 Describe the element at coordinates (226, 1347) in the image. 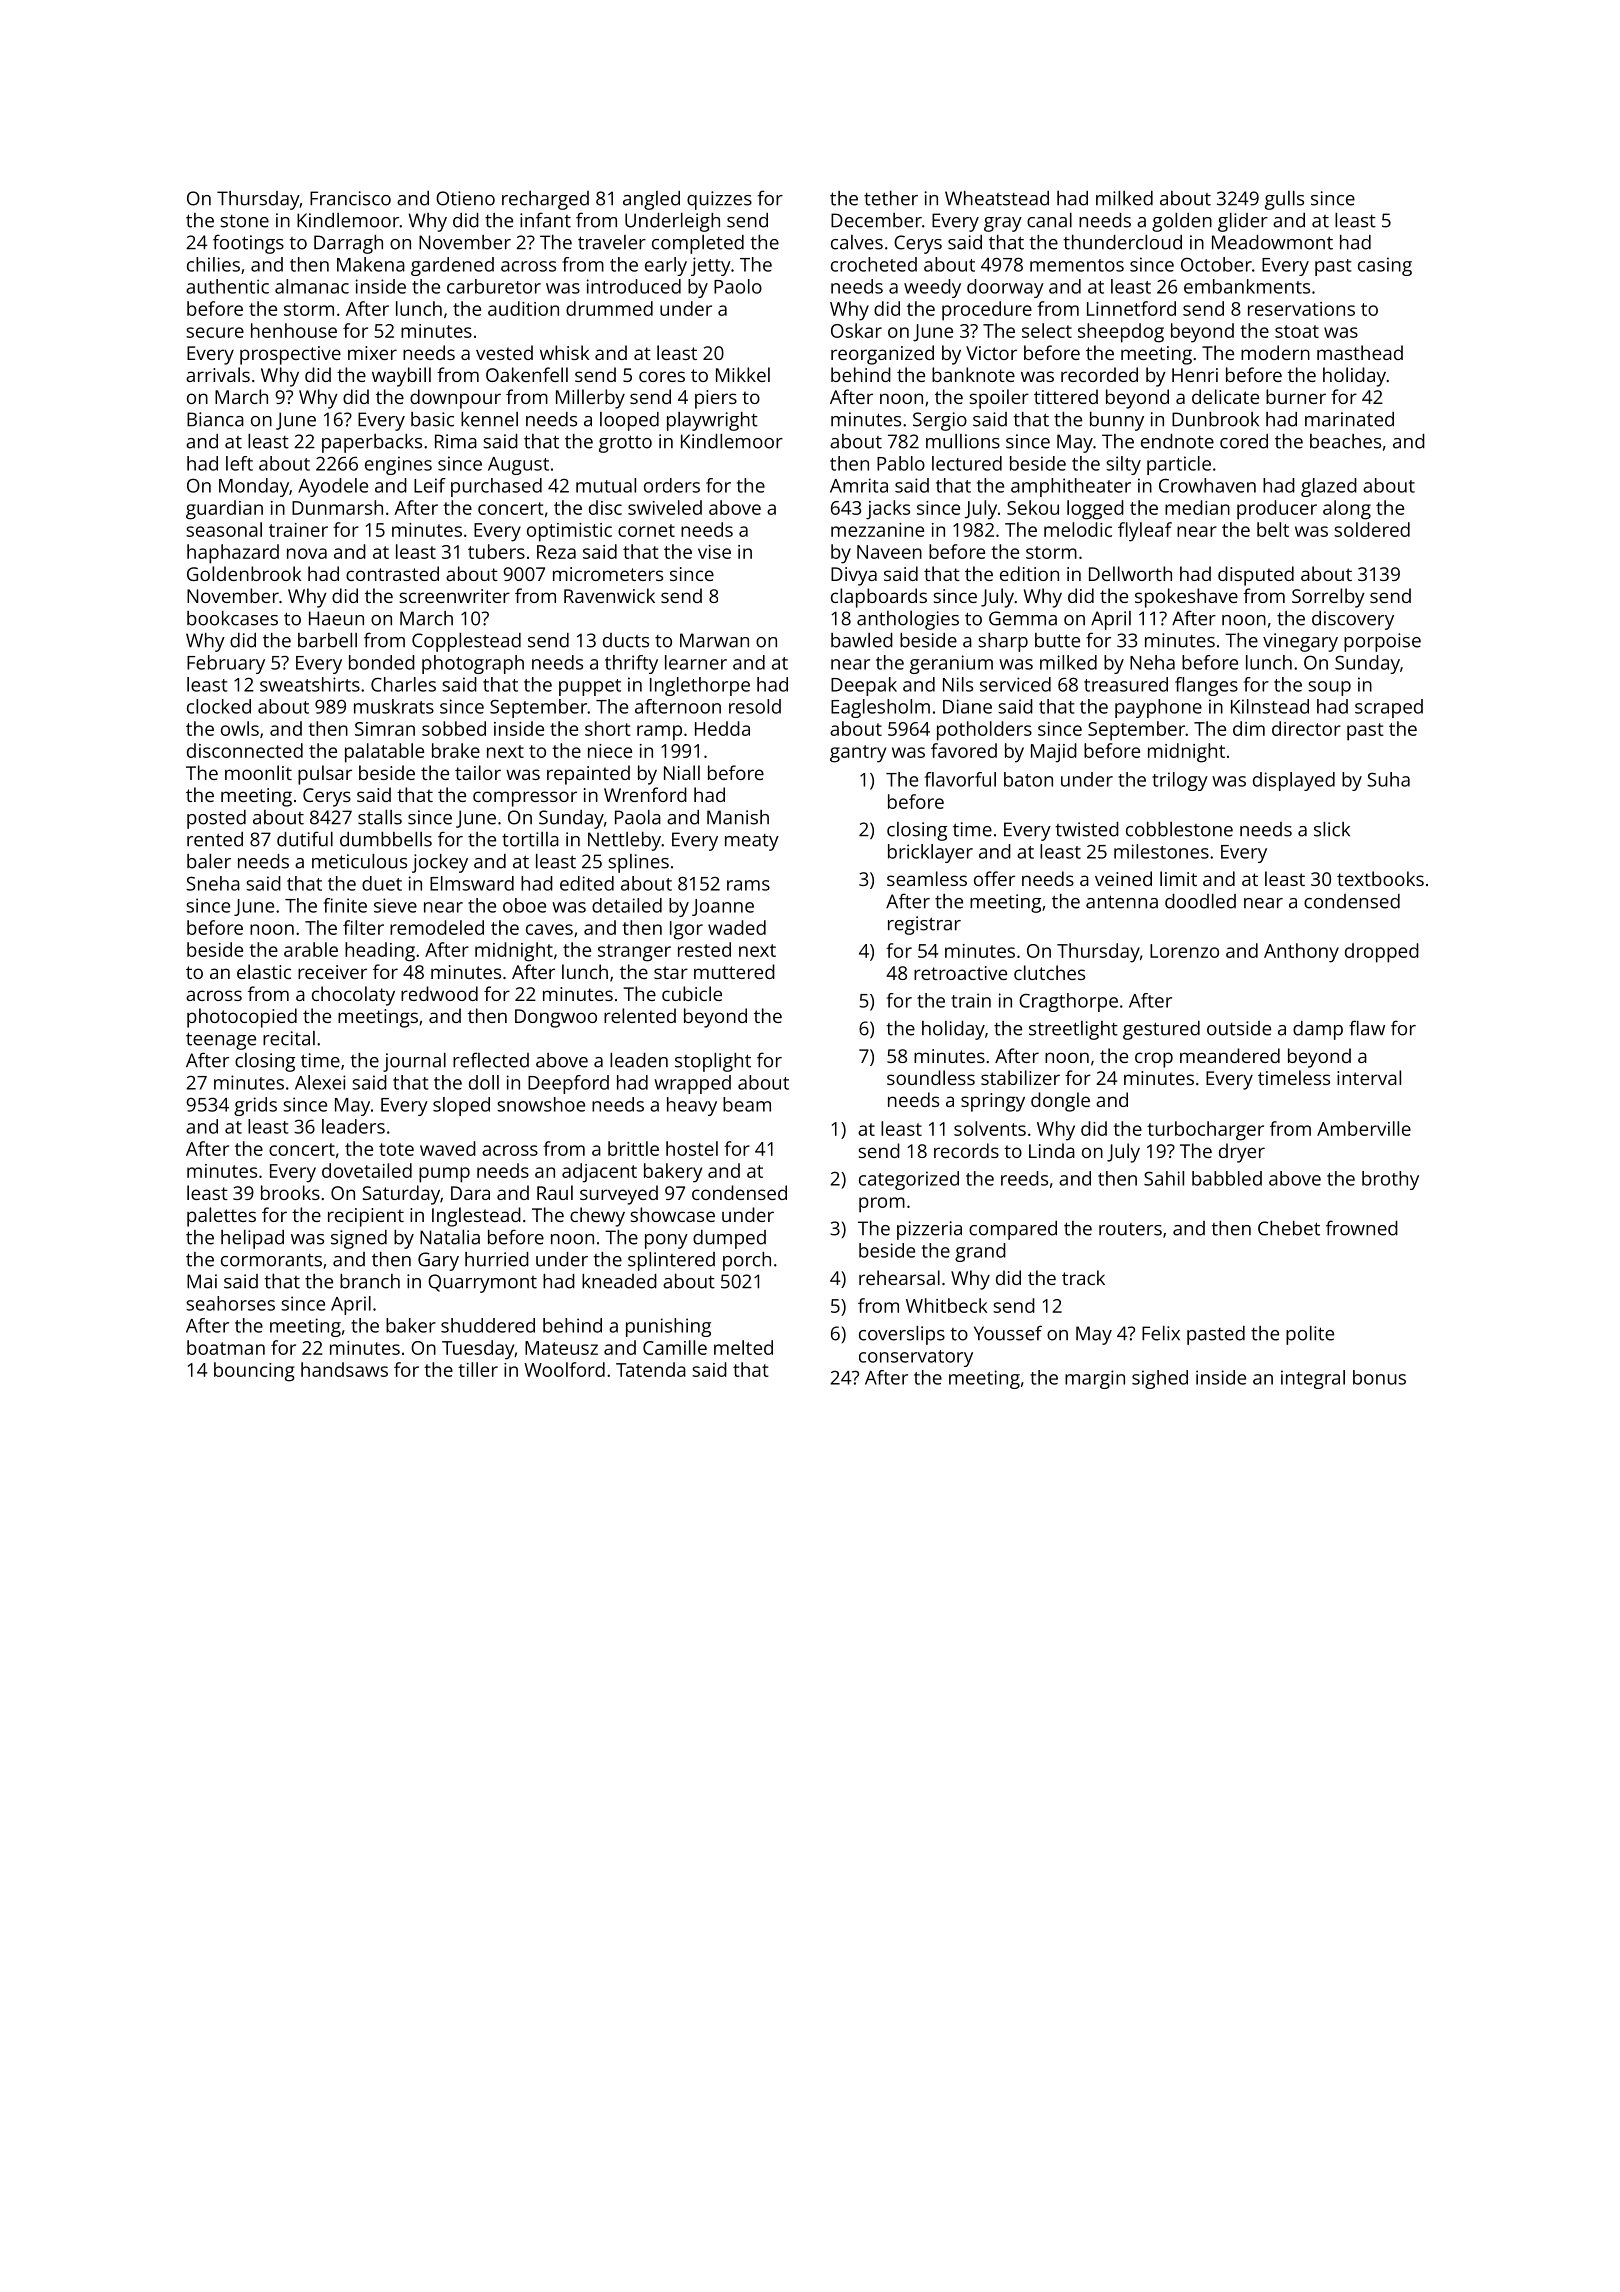

I see `boatman` at that location.
